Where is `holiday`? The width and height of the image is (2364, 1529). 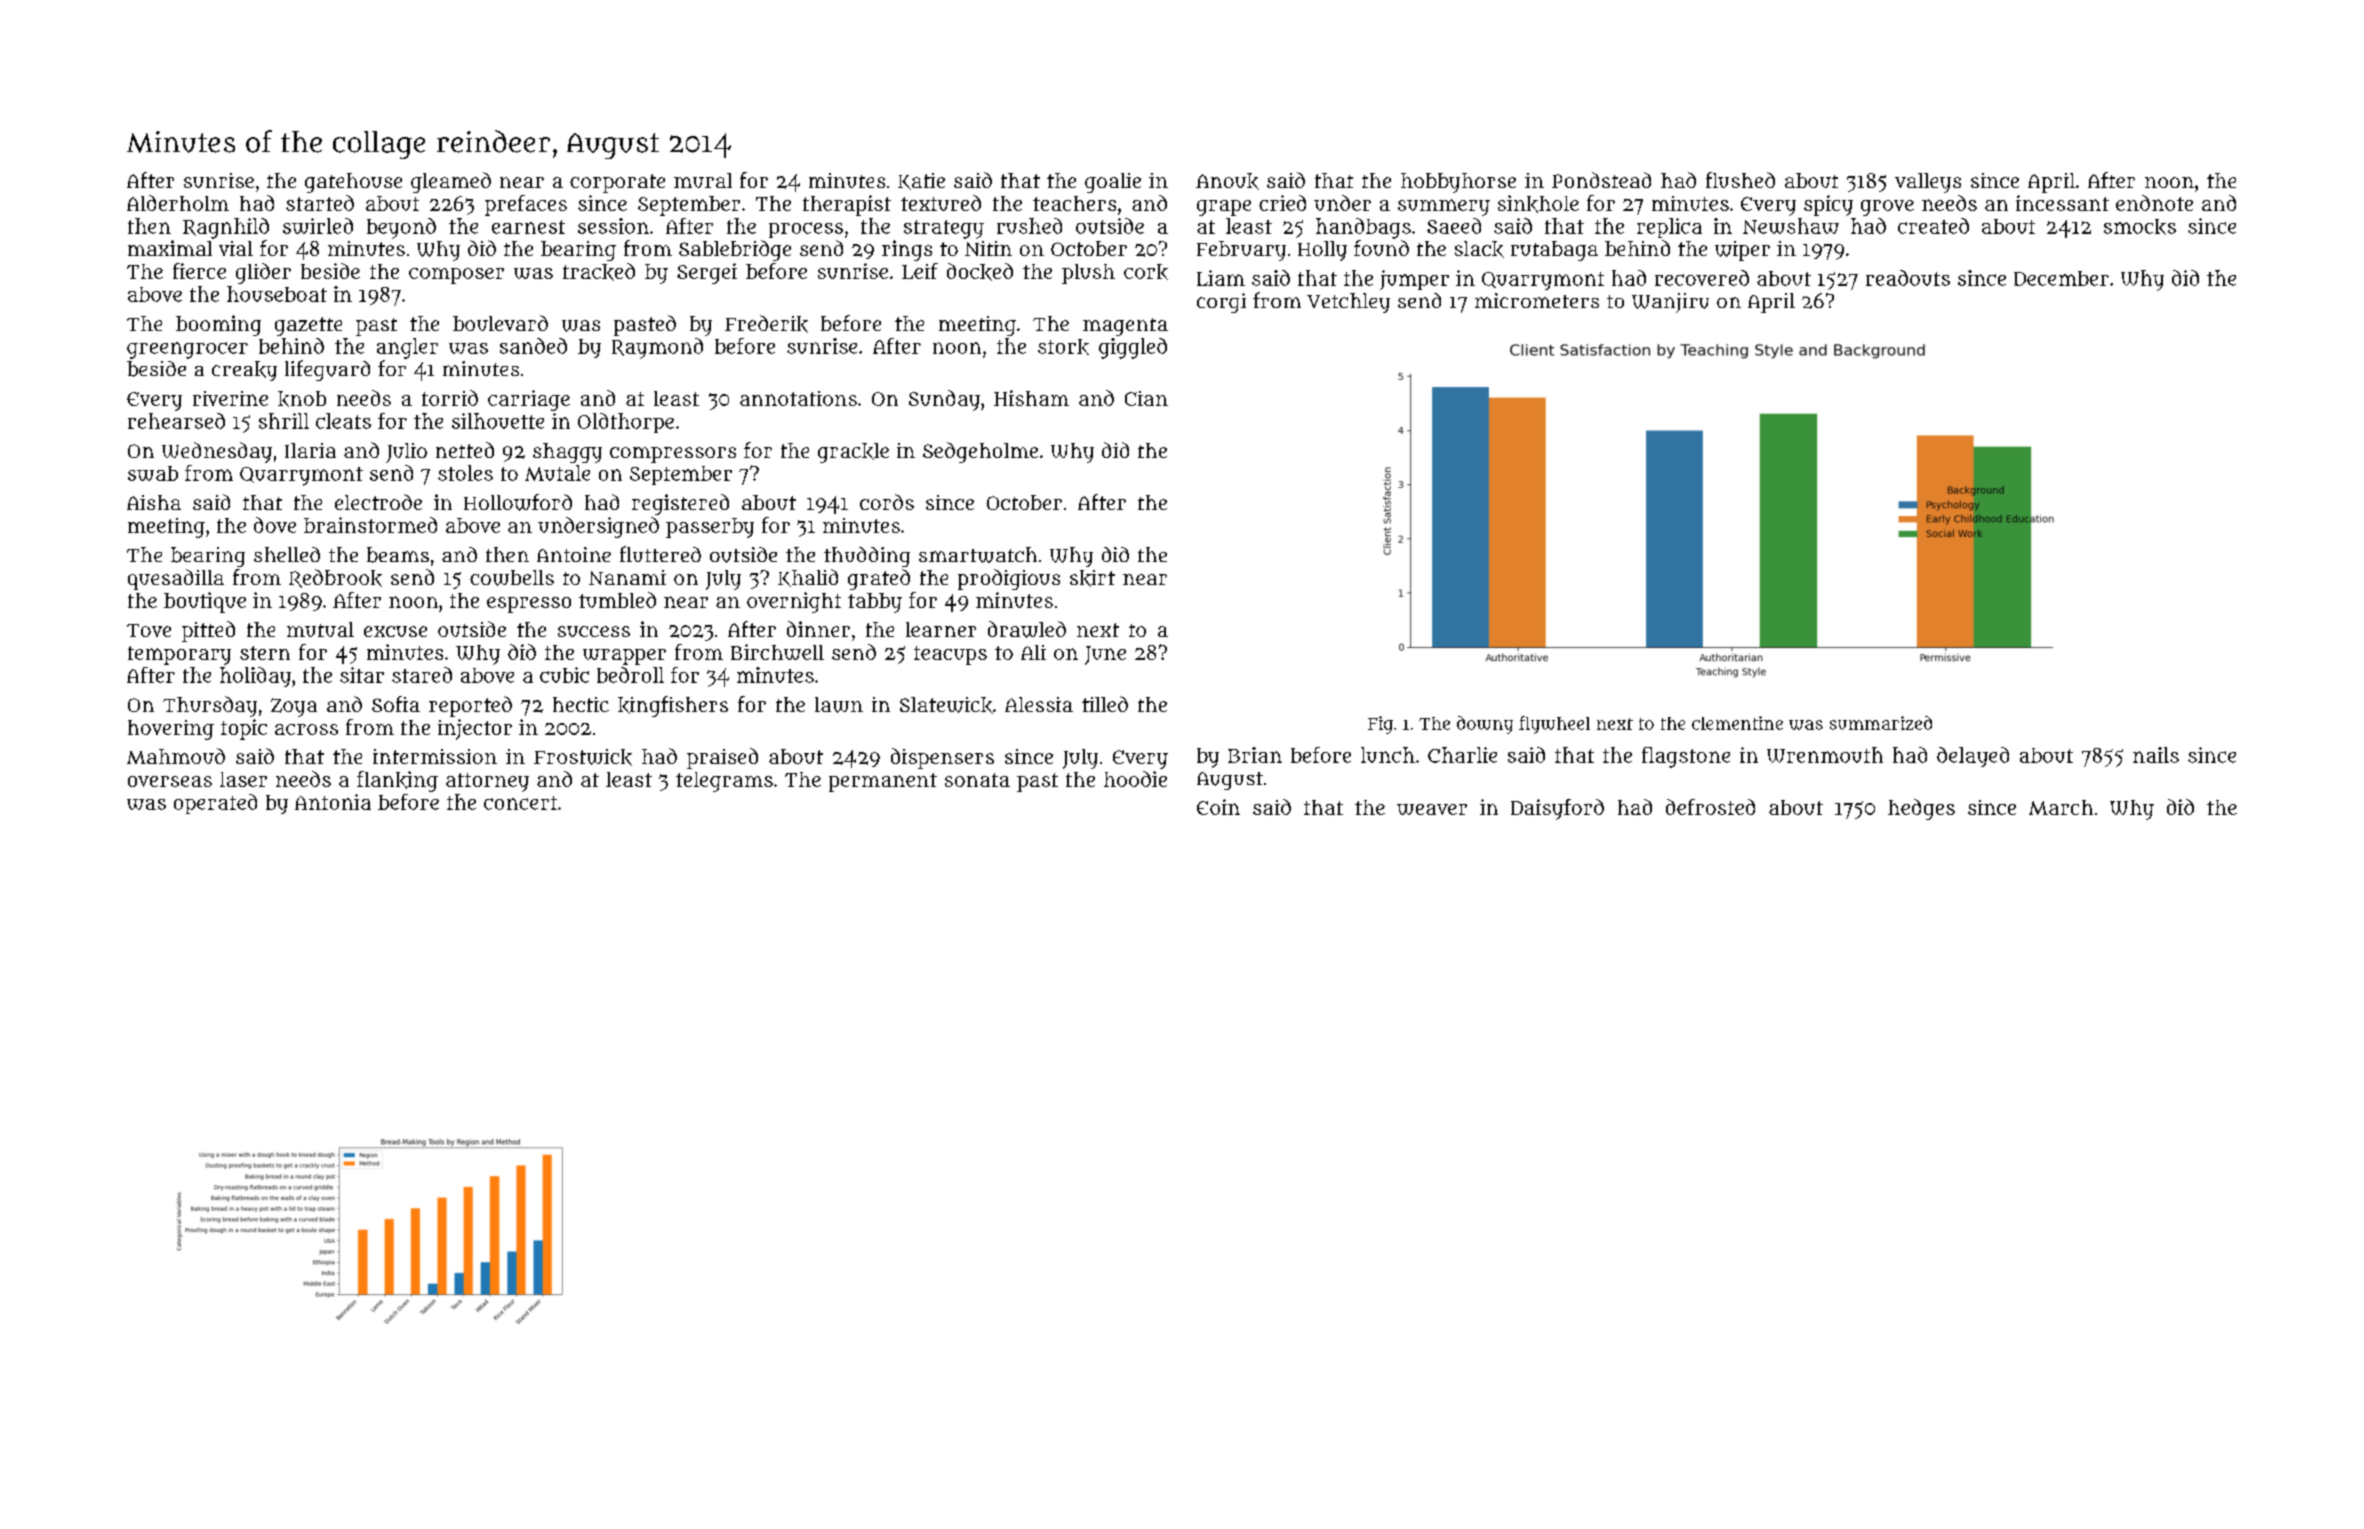
holiday is located at coordinates (255, 677).
